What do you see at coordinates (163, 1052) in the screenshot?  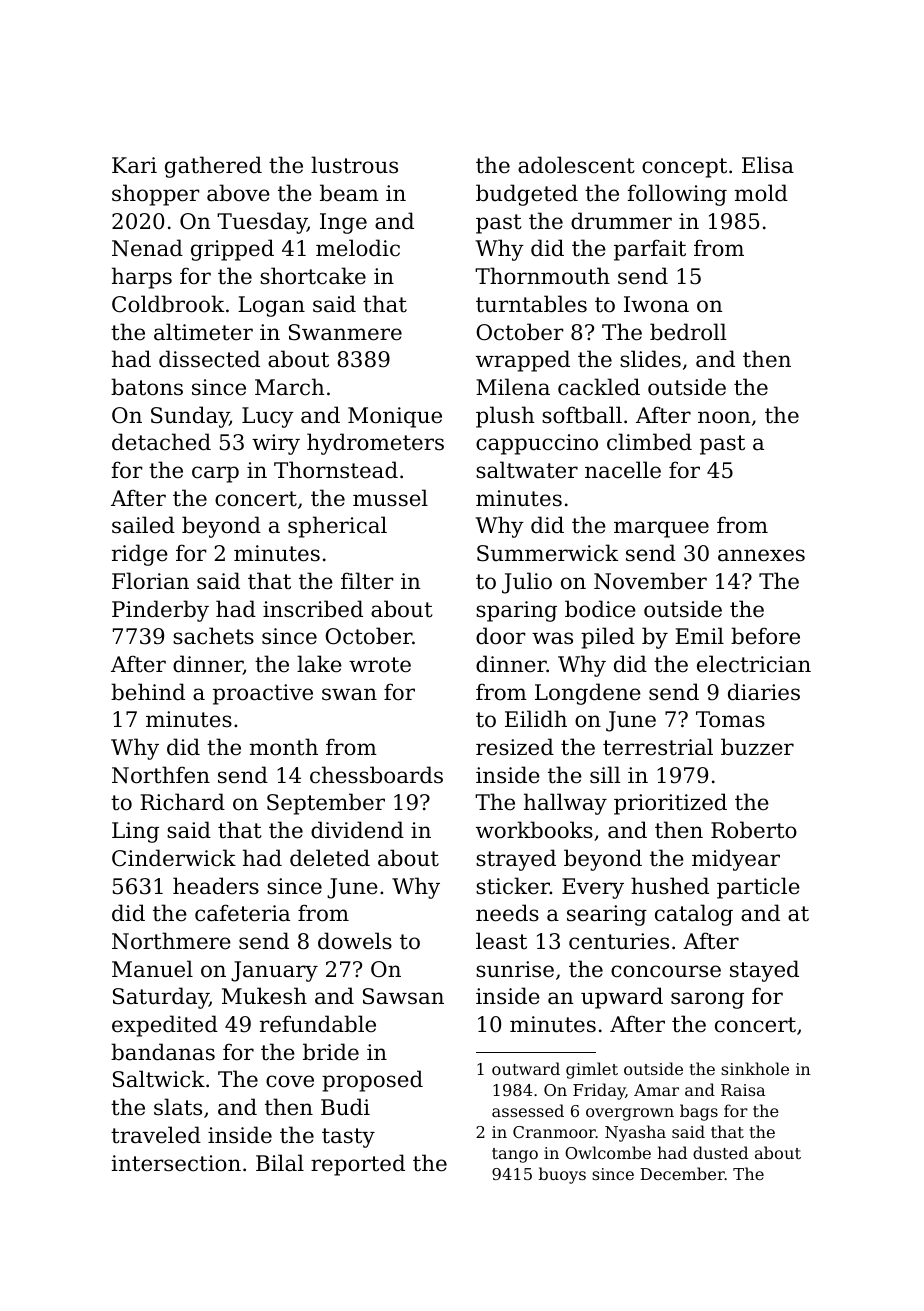 I see `bandanas` at bounding box center [163, 1052].
